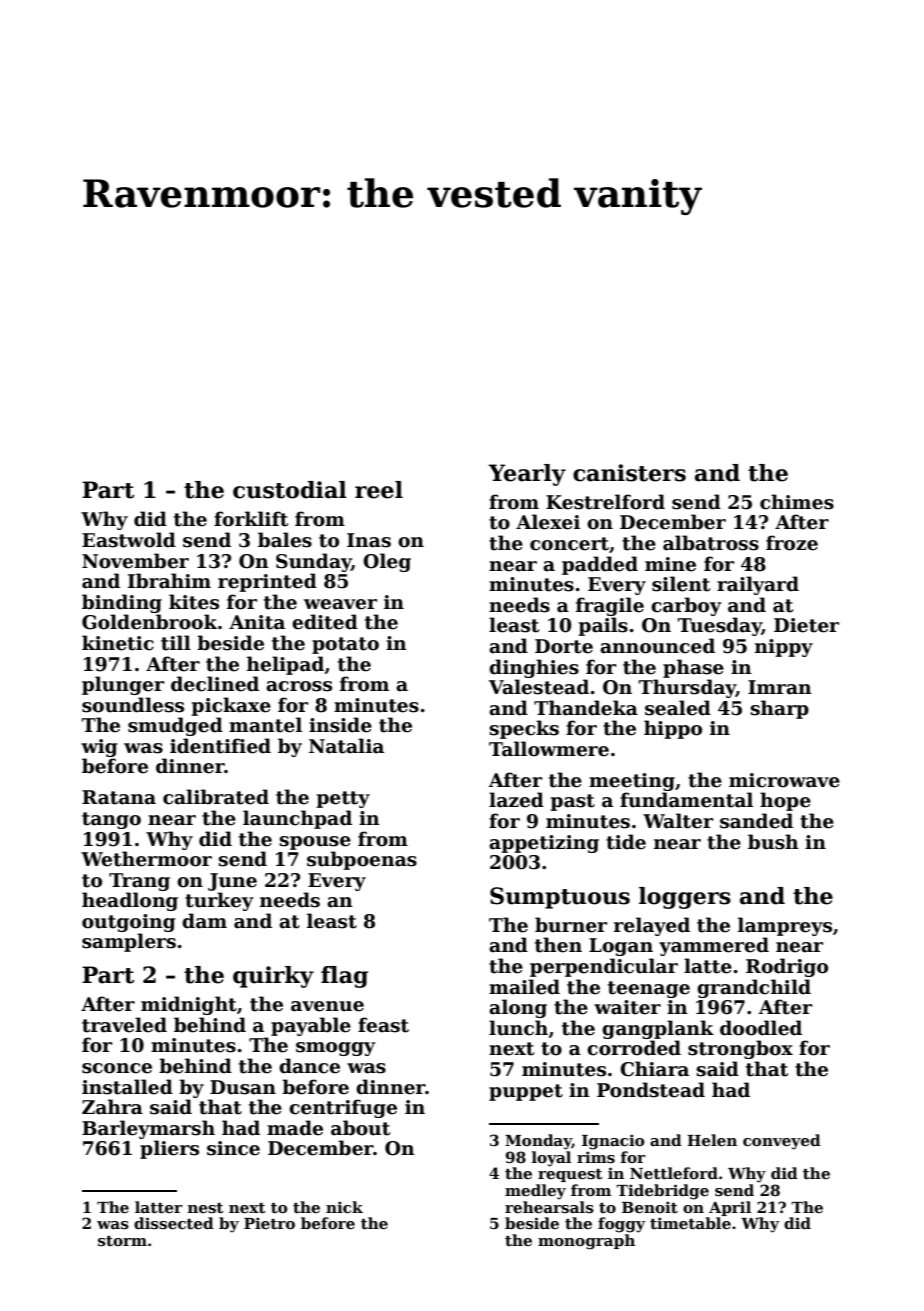 This page has height=1311, width=924. I want to click on Sumptuous, so click(560, 898).
